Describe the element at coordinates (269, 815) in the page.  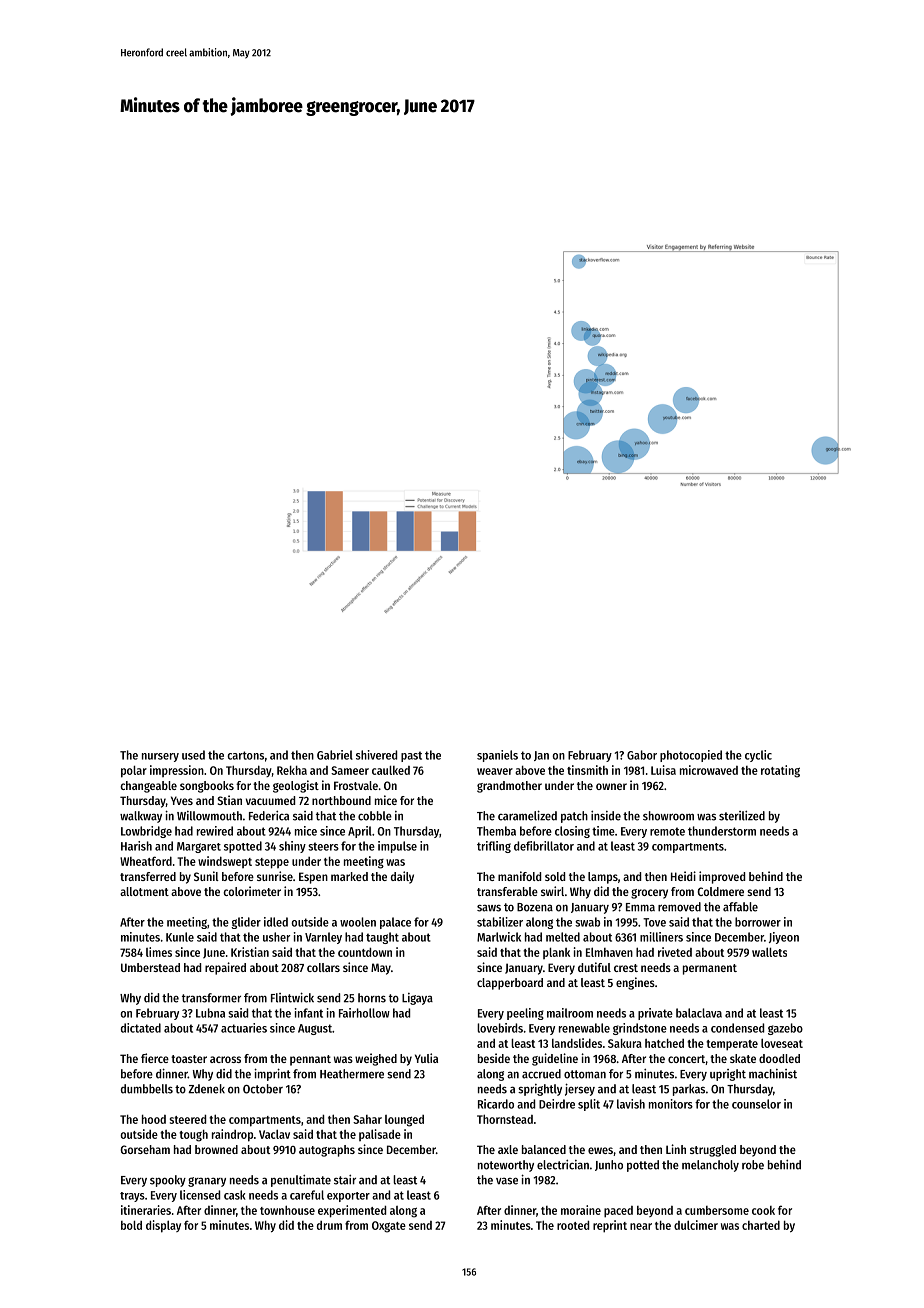
I see `Federica` at that location.
